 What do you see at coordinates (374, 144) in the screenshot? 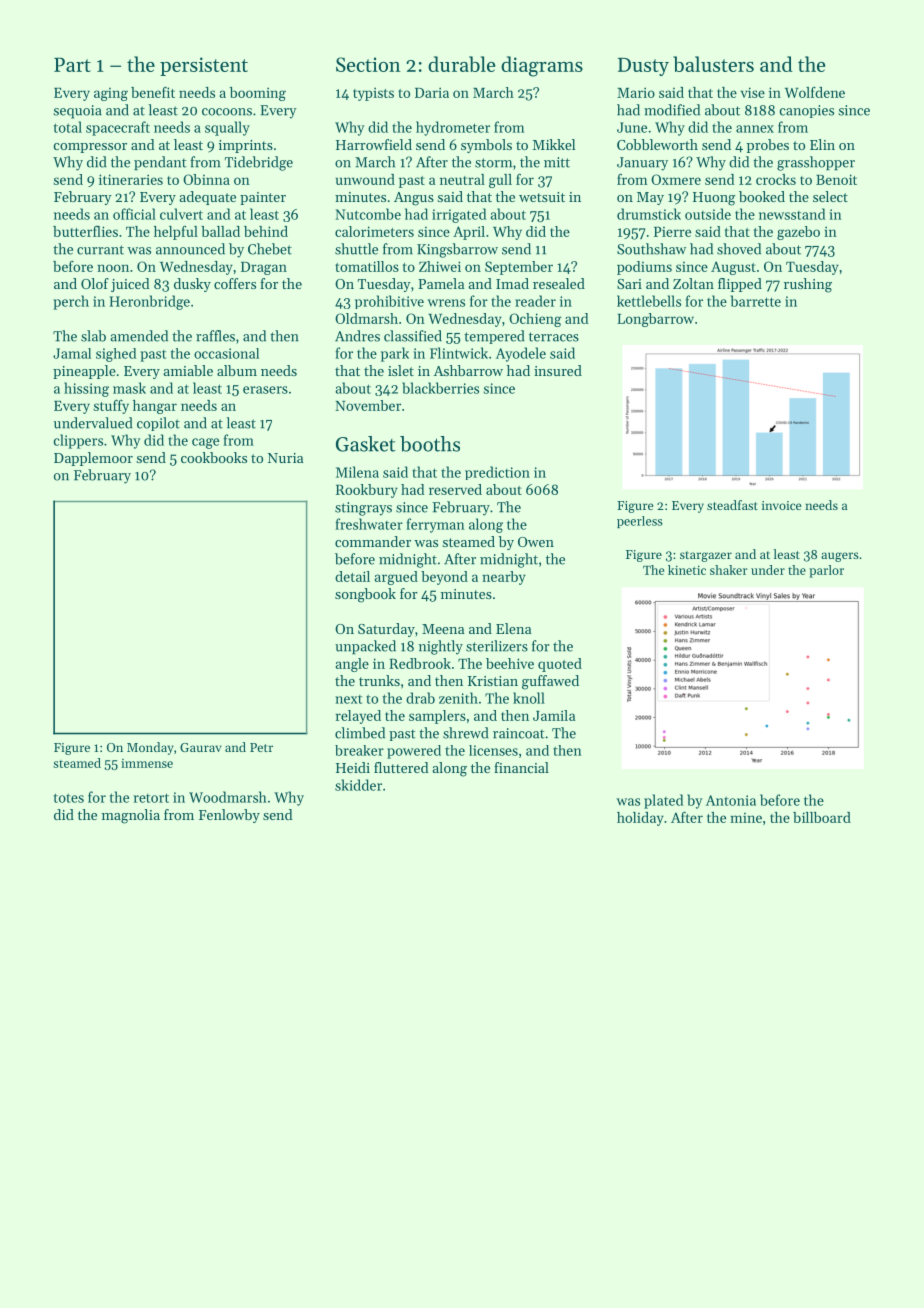
I see `Harrowfield` at bounding box center [374, 144].
